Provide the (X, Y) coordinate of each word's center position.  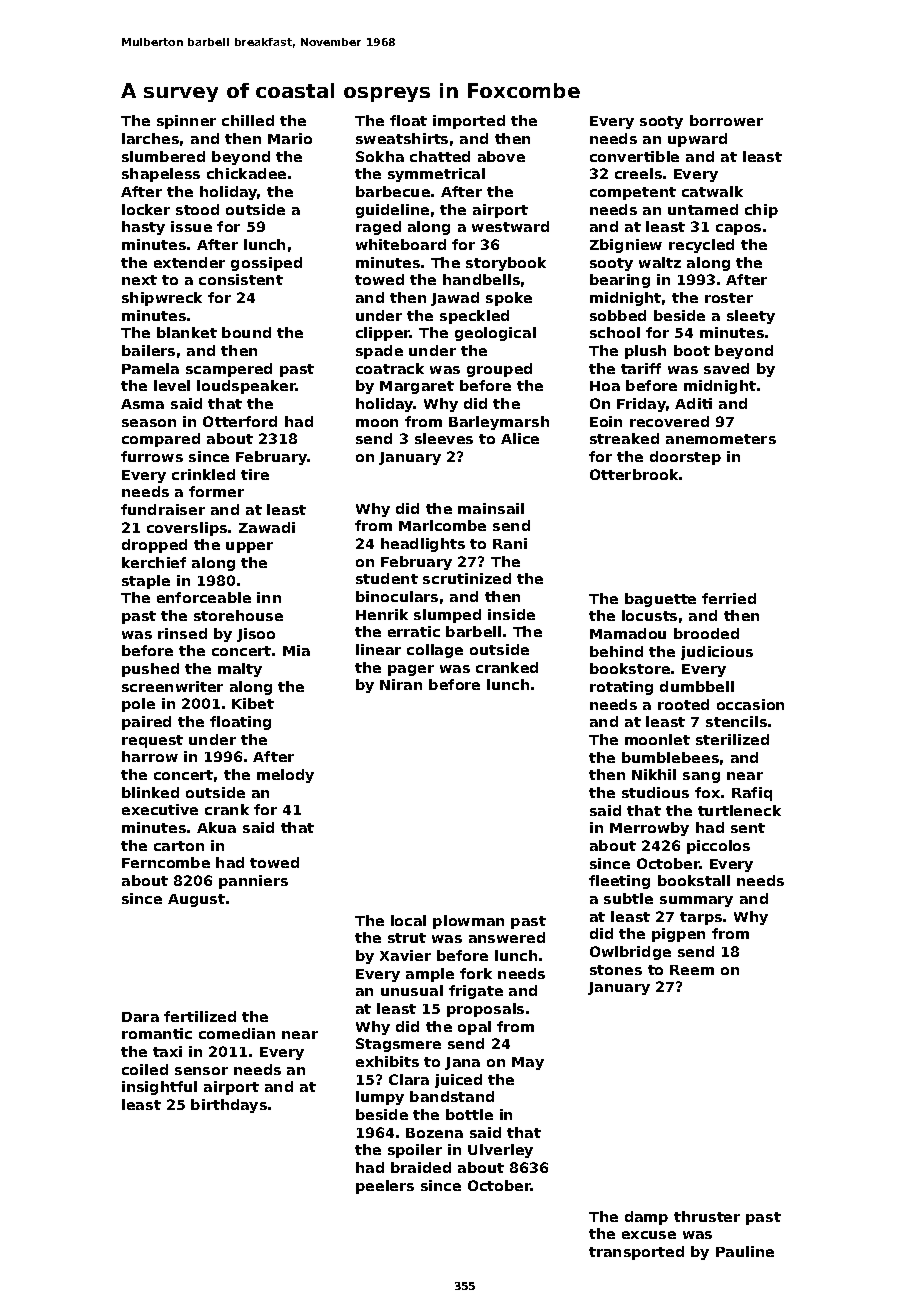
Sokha (380, 156)
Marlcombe (442, 525)
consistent (241, 279)
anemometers (721, 439)
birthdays (229, 1106)
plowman (468, 922)
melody (285, 776)
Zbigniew (626, 246)
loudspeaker (246, 387)
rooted (683, 704)
